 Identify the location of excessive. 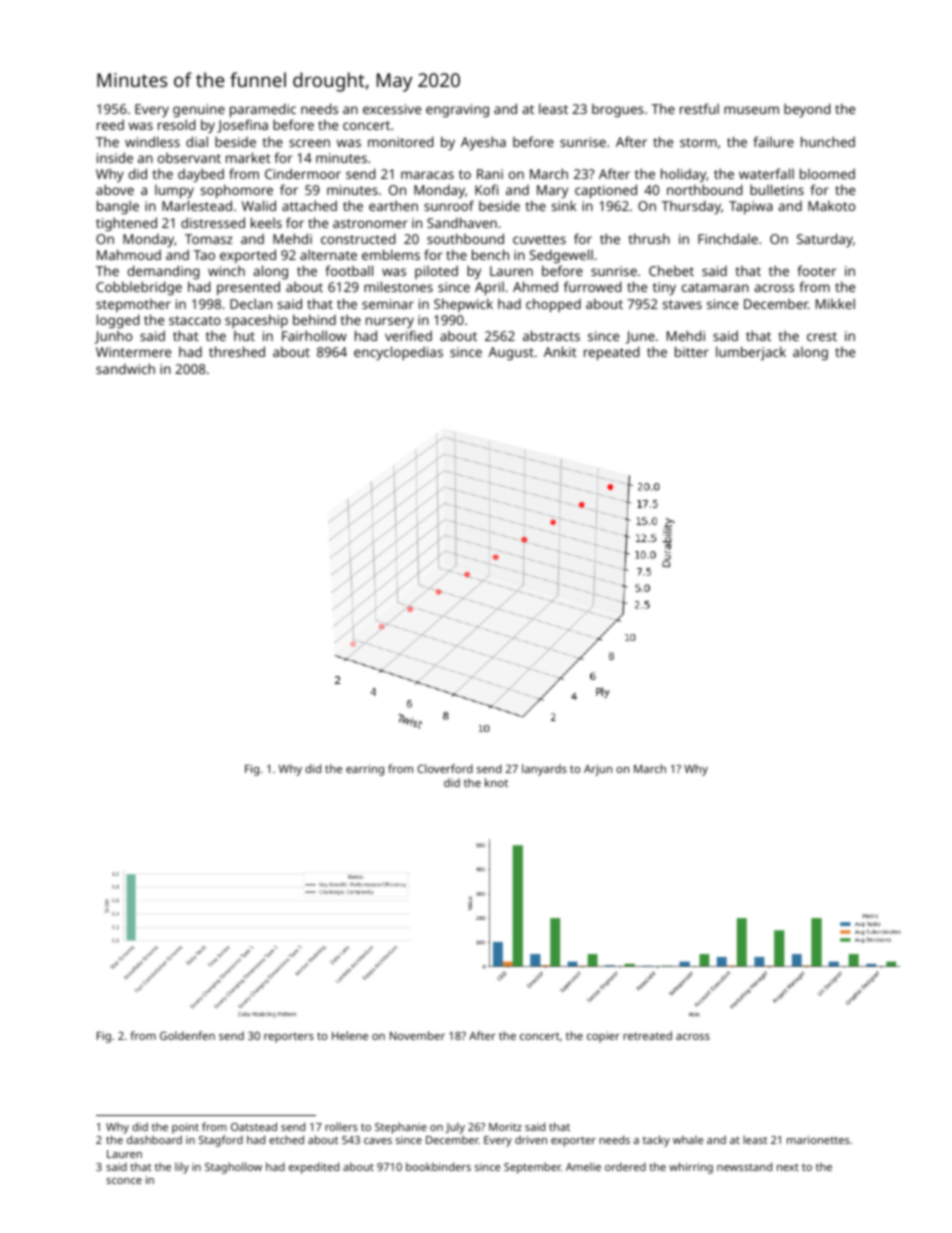
(392, 109).
